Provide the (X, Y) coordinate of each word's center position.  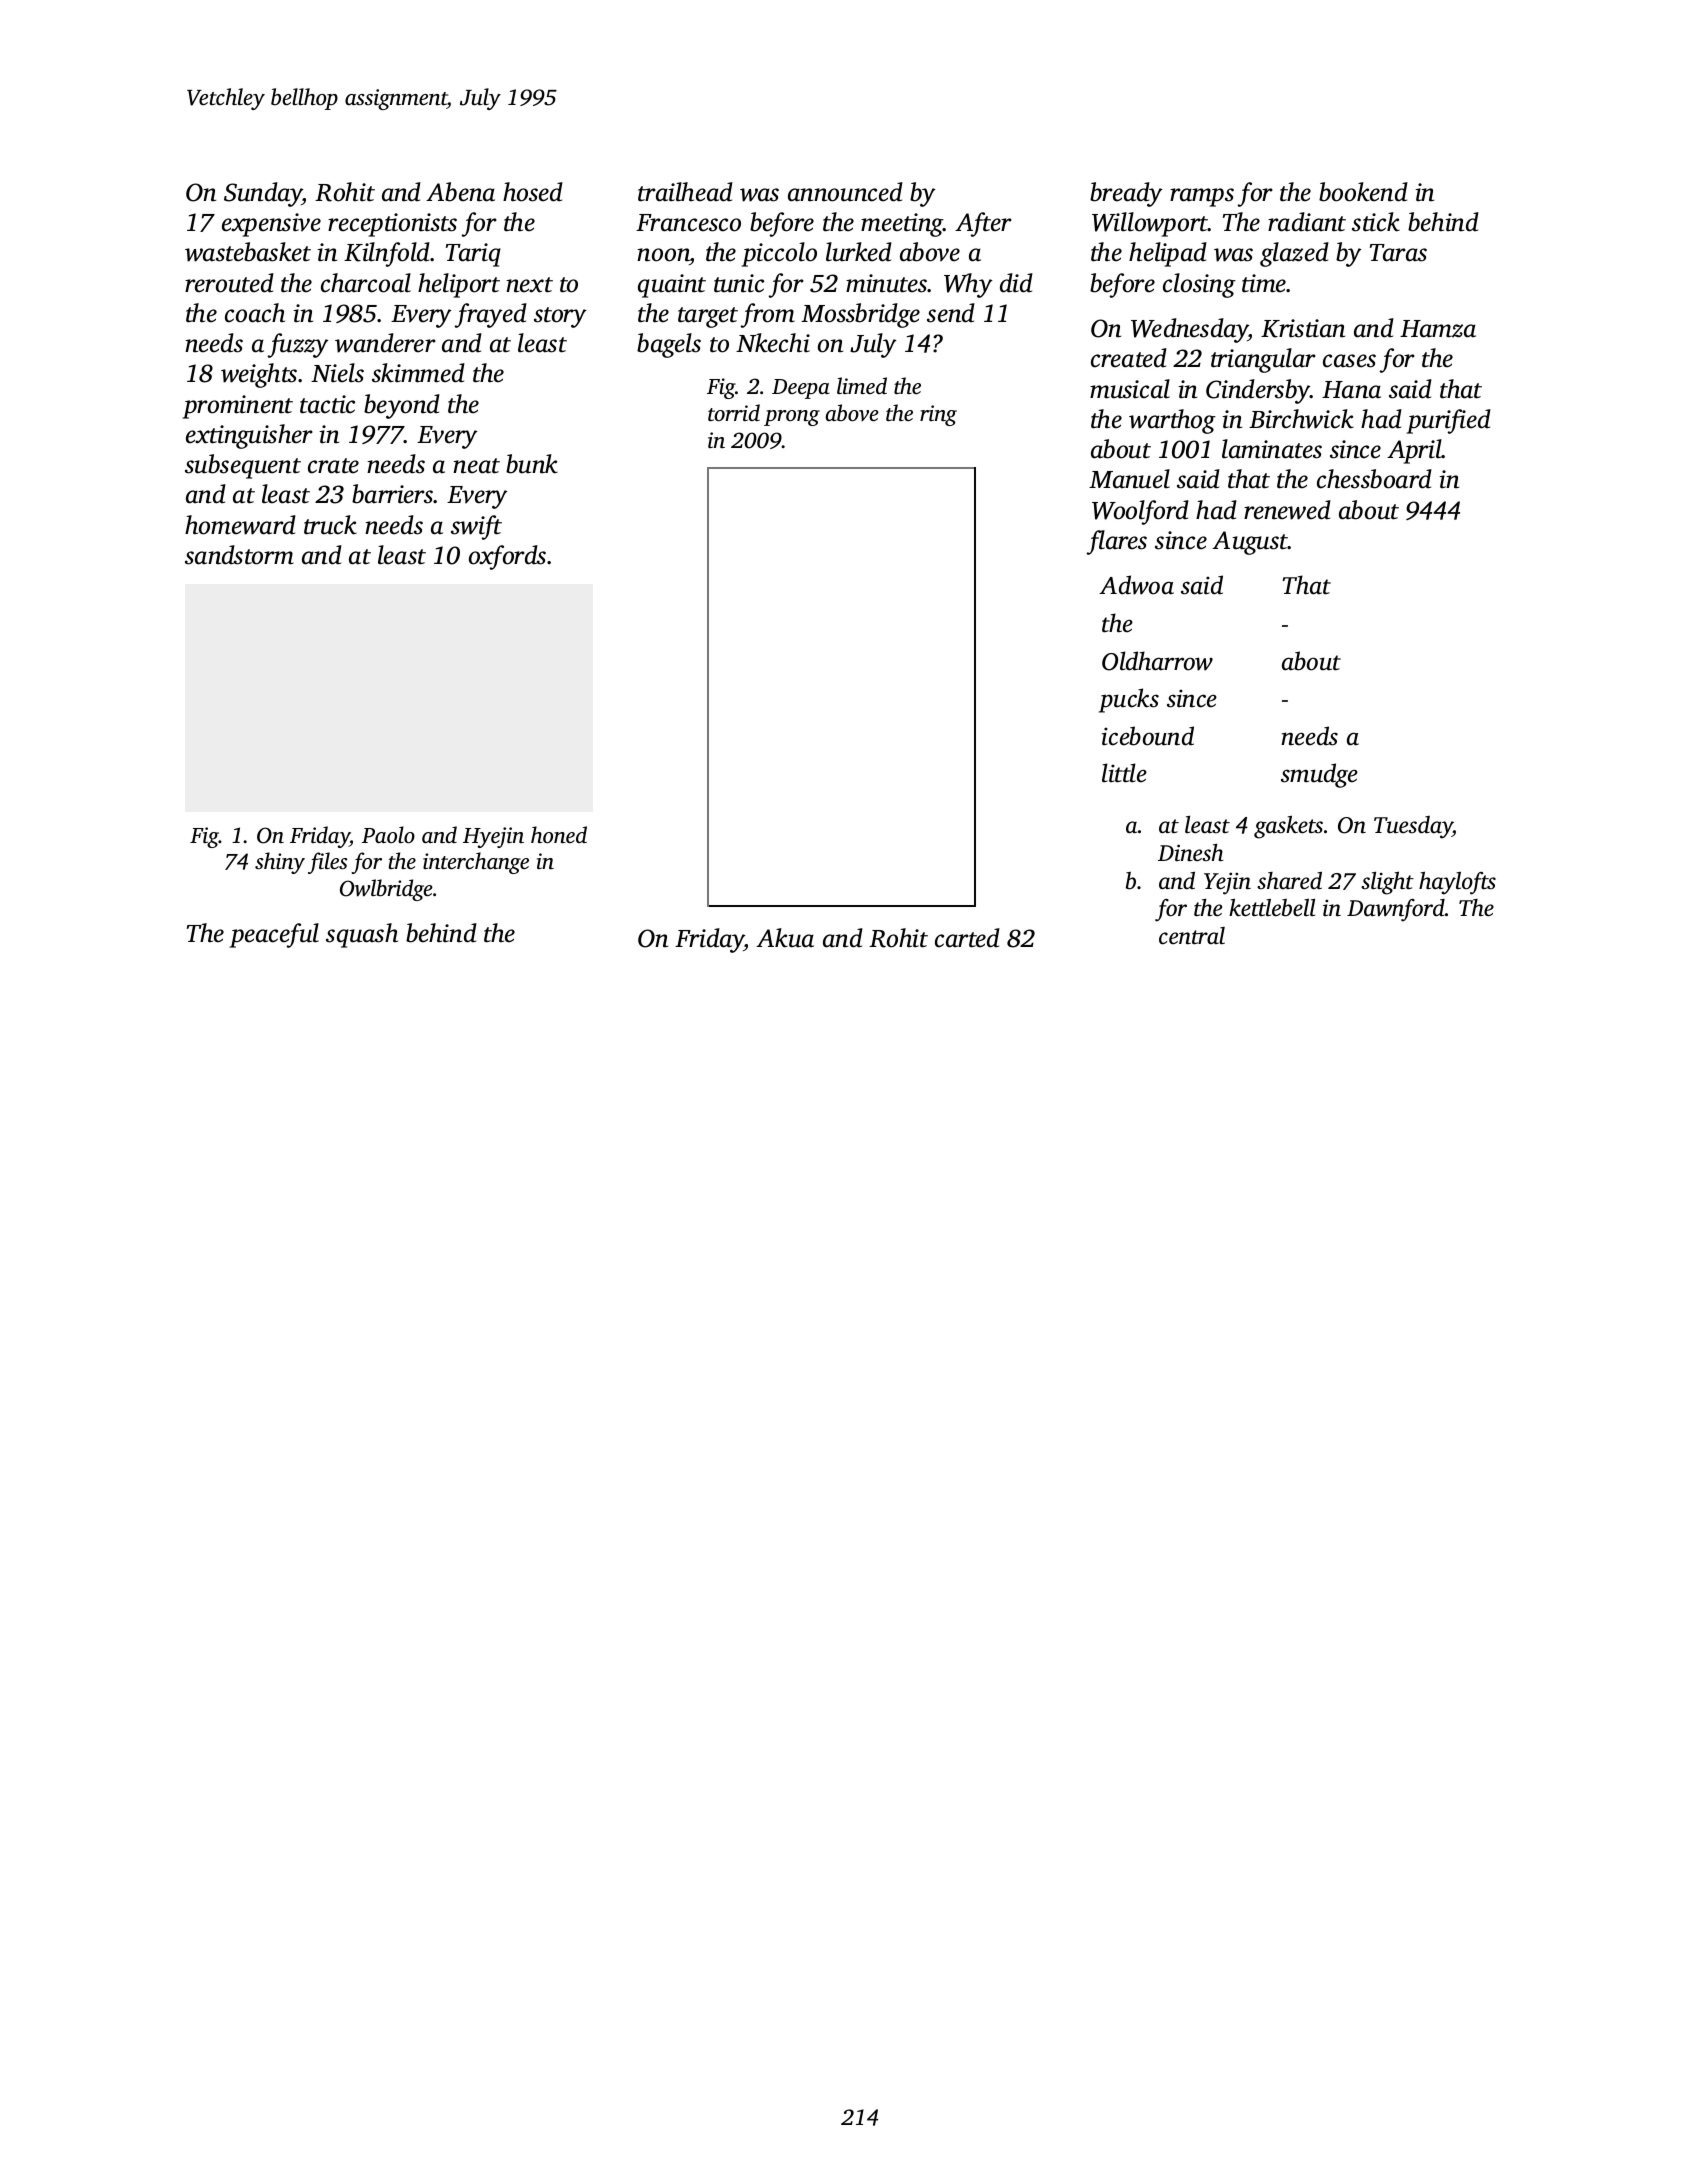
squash (362, 935)
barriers (393, 494)
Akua (785, 938)
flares (1117, 542)
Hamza (1438, 329)
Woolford (1140, 512)
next (529, 285)
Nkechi (773, 343)
